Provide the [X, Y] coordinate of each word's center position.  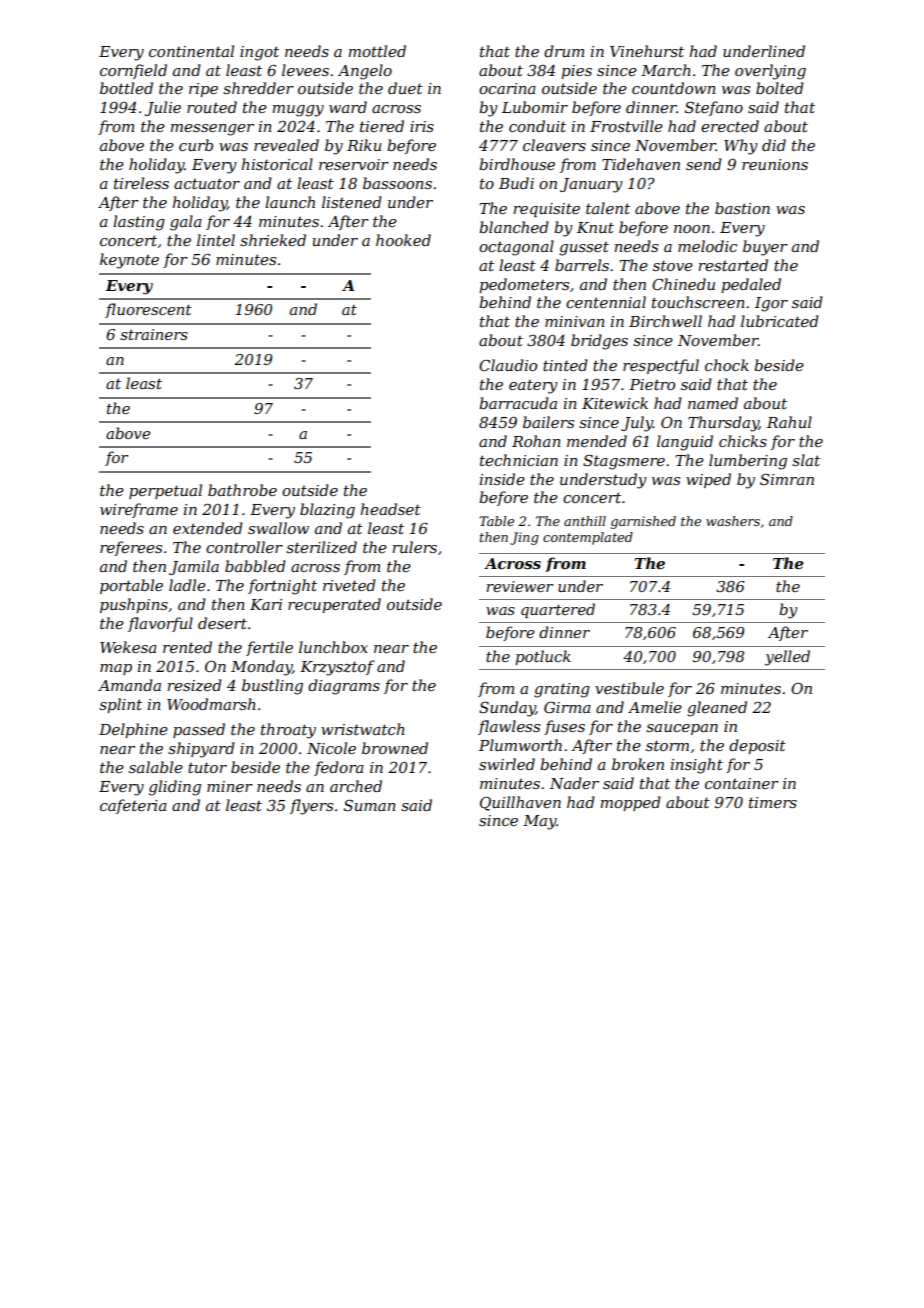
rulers [414, 547]
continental [191, 51]
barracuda [518, 403]
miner [230, 786]
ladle [187, 585]
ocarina [507, 88]
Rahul [789, 422]
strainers [154, 334]
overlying [770, 72]
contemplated [588, 538]
